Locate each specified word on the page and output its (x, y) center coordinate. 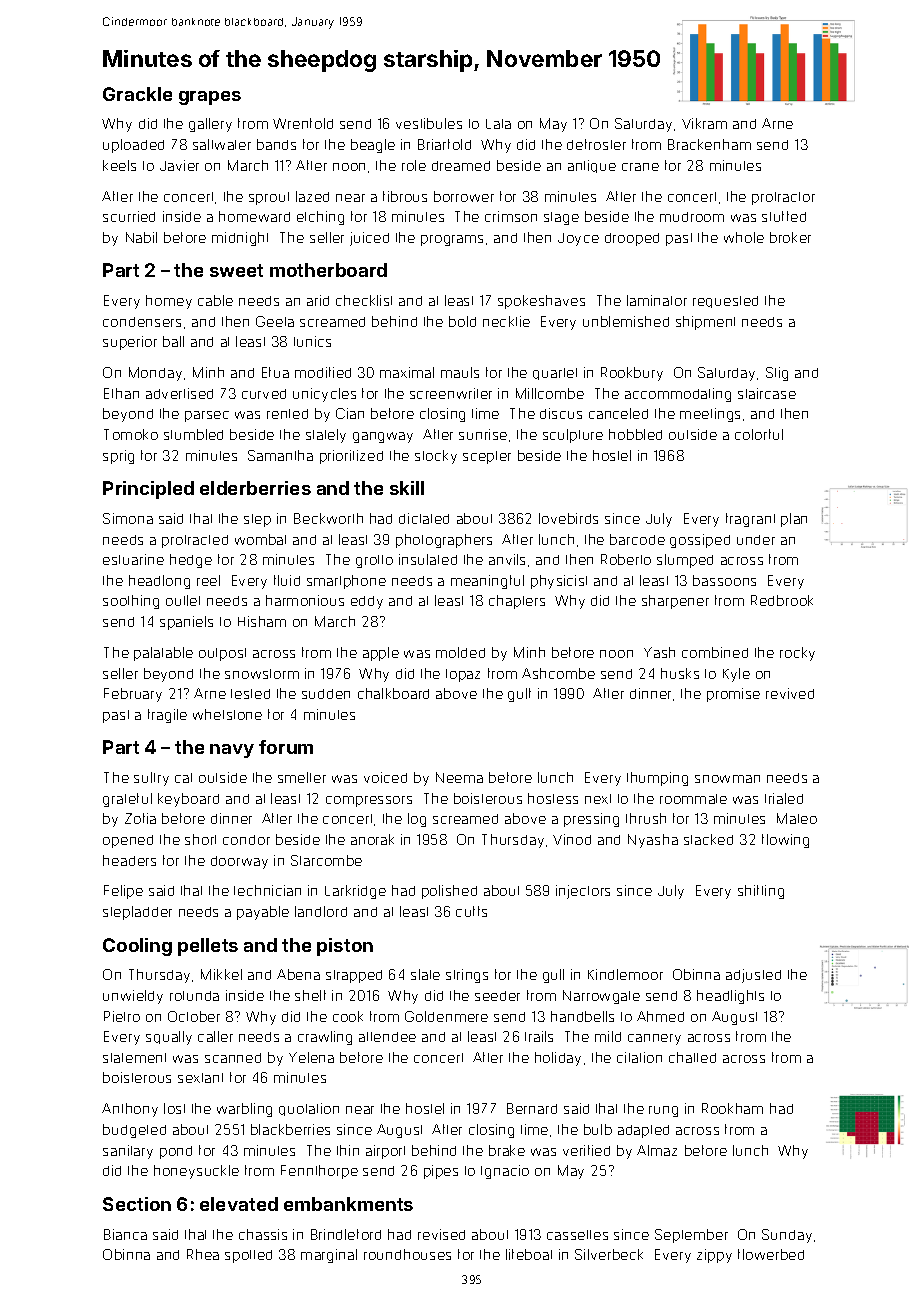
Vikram (704, 123)
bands (276, 144)
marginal (329, 1256)
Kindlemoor (625, 974)
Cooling (137, 947)
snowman (727, 779)
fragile (167, 716)
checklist (364, 300)
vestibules (429, 123)
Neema (459, 777)
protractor (783, 198)
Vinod (572, 839)
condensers (142, 322)
